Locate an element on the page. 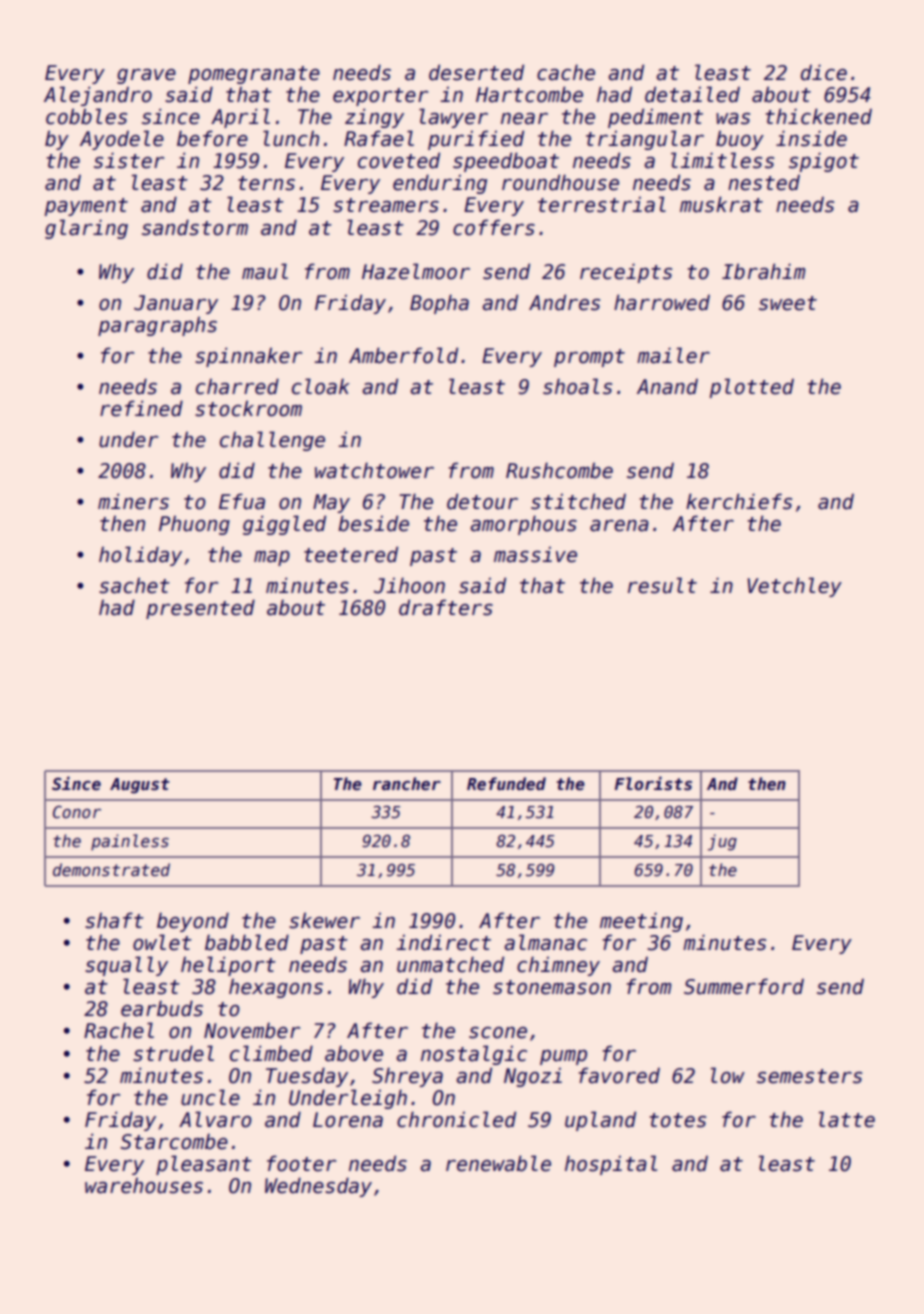 The width and height of the image is (924, 1314). paragraphs is located at coordinates (157, 326).
